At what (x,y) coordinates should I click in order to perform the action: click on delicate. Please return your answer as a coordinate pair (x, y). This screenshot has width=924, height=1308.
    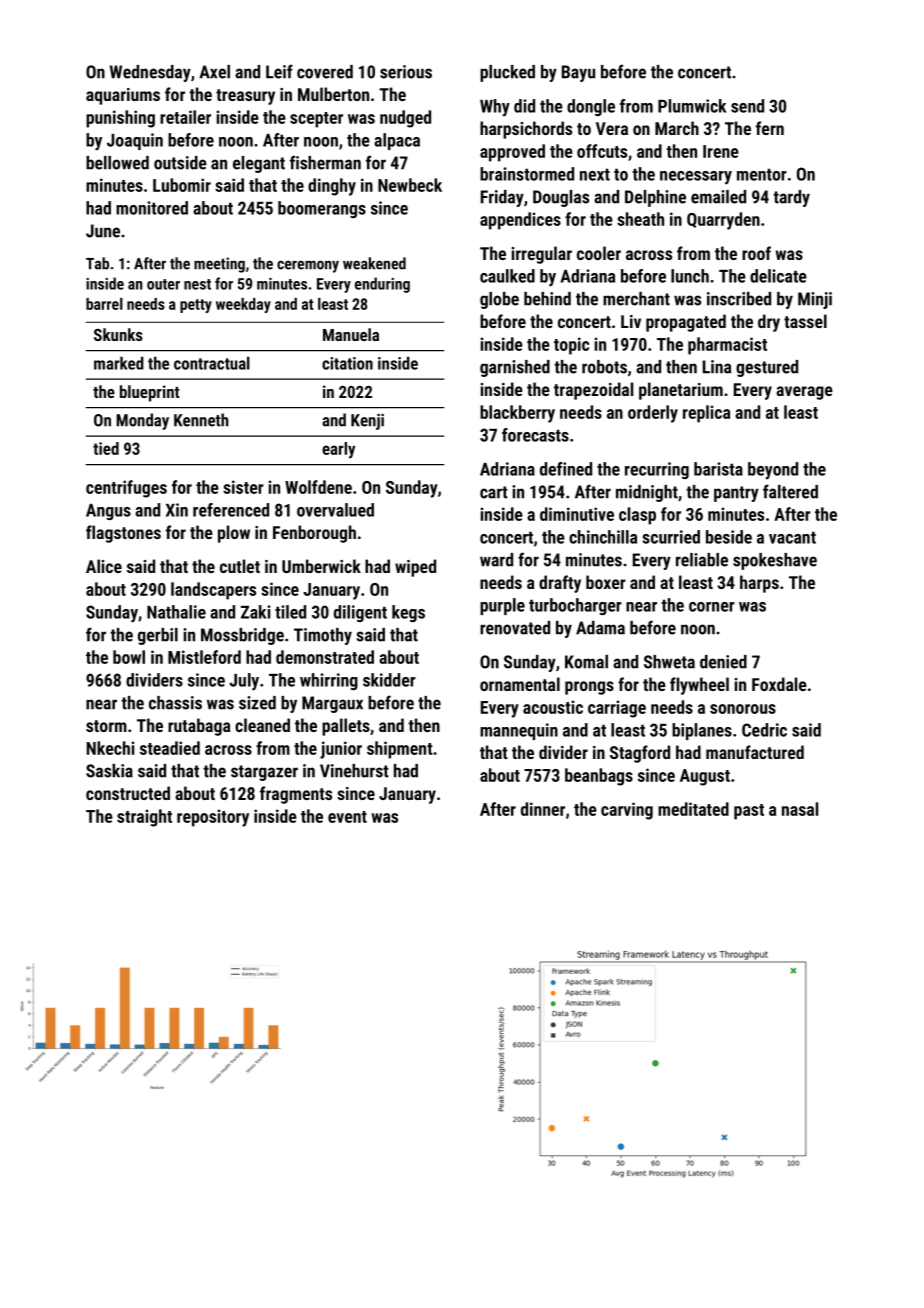
    Looking at the image, I should click on (778, 276).
